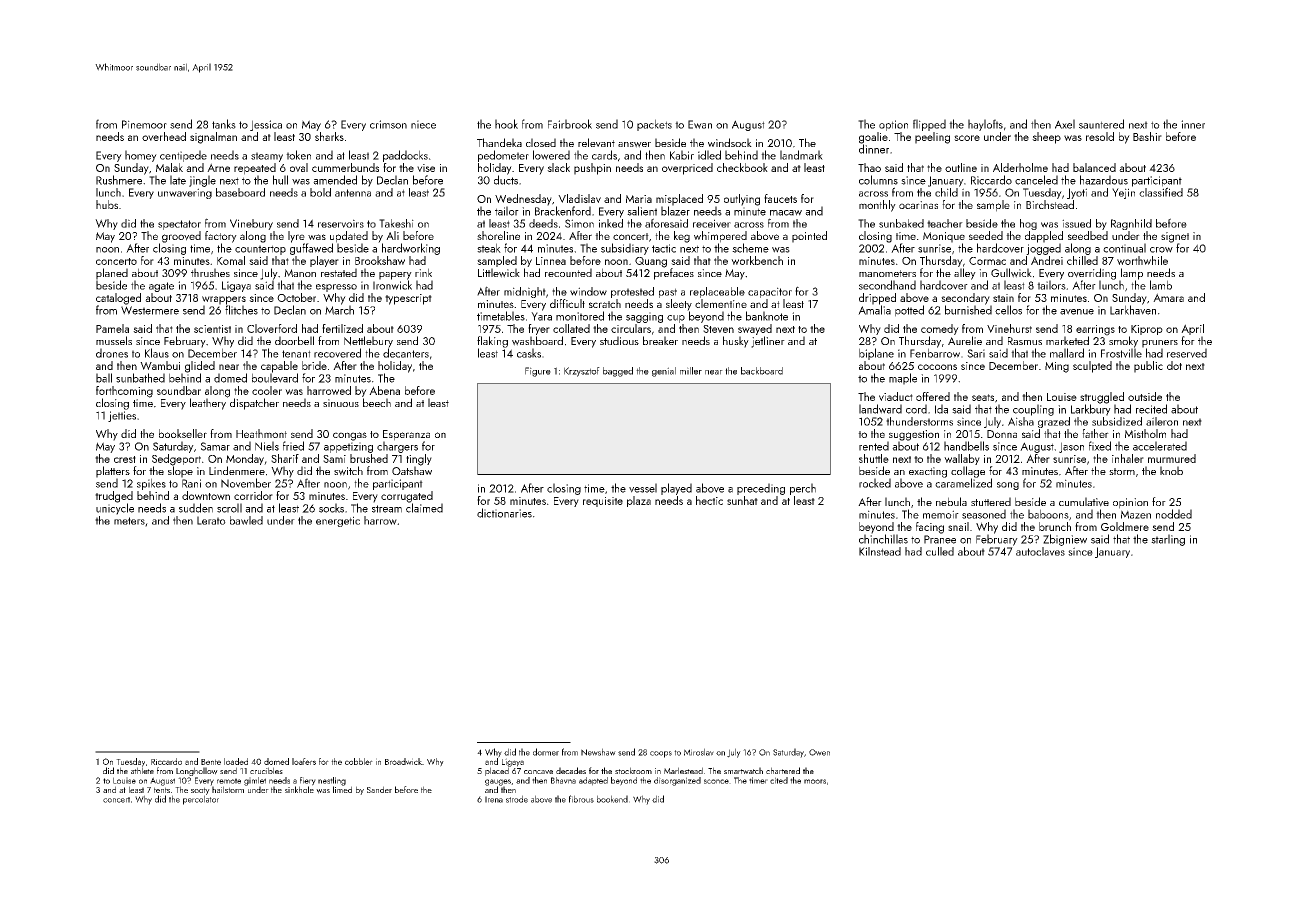  I want to click on crimson, so click(388, 124).
